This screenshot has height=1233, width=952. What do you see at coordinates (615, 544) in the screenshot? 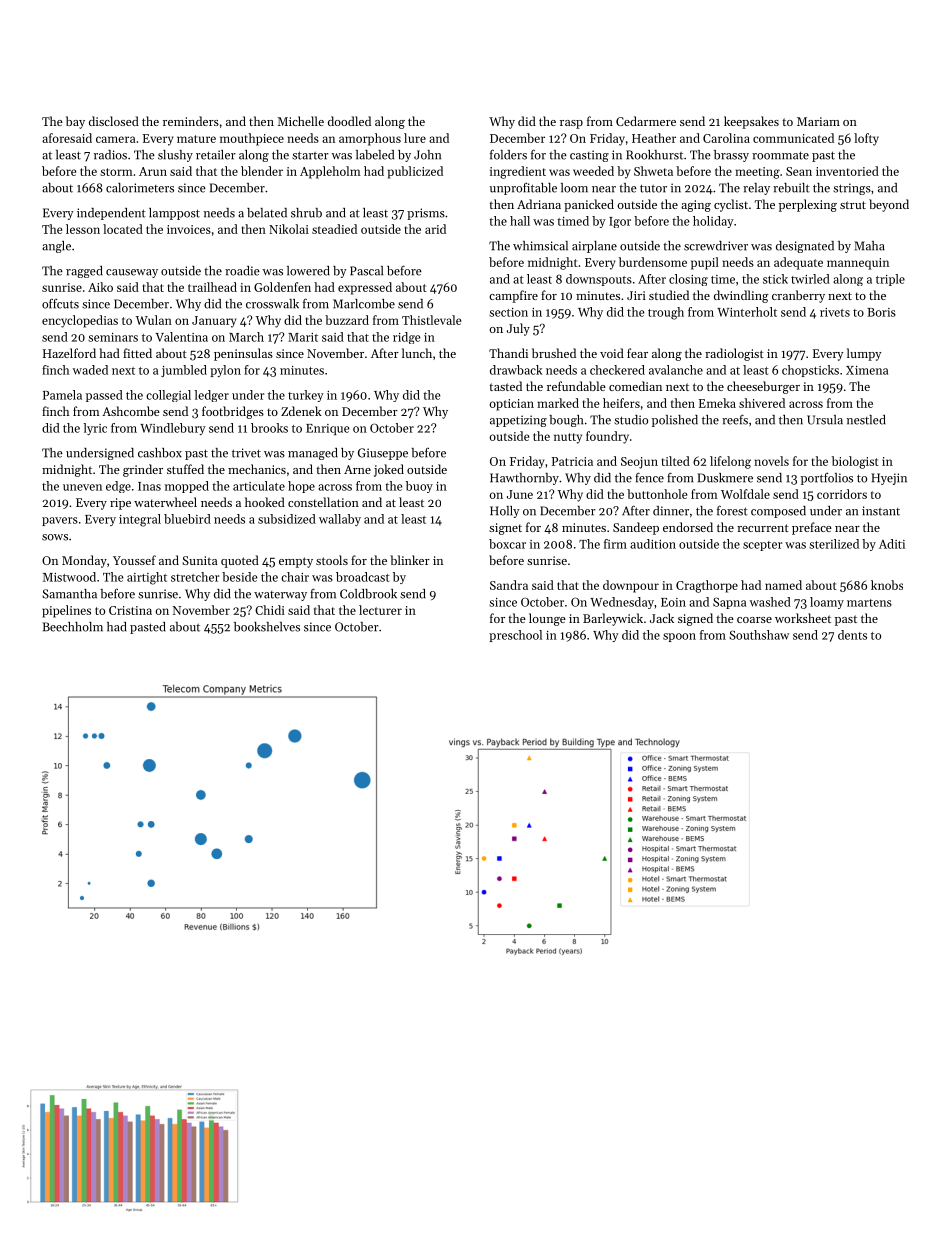
I see `firm` at bounding box center [615, 544].
